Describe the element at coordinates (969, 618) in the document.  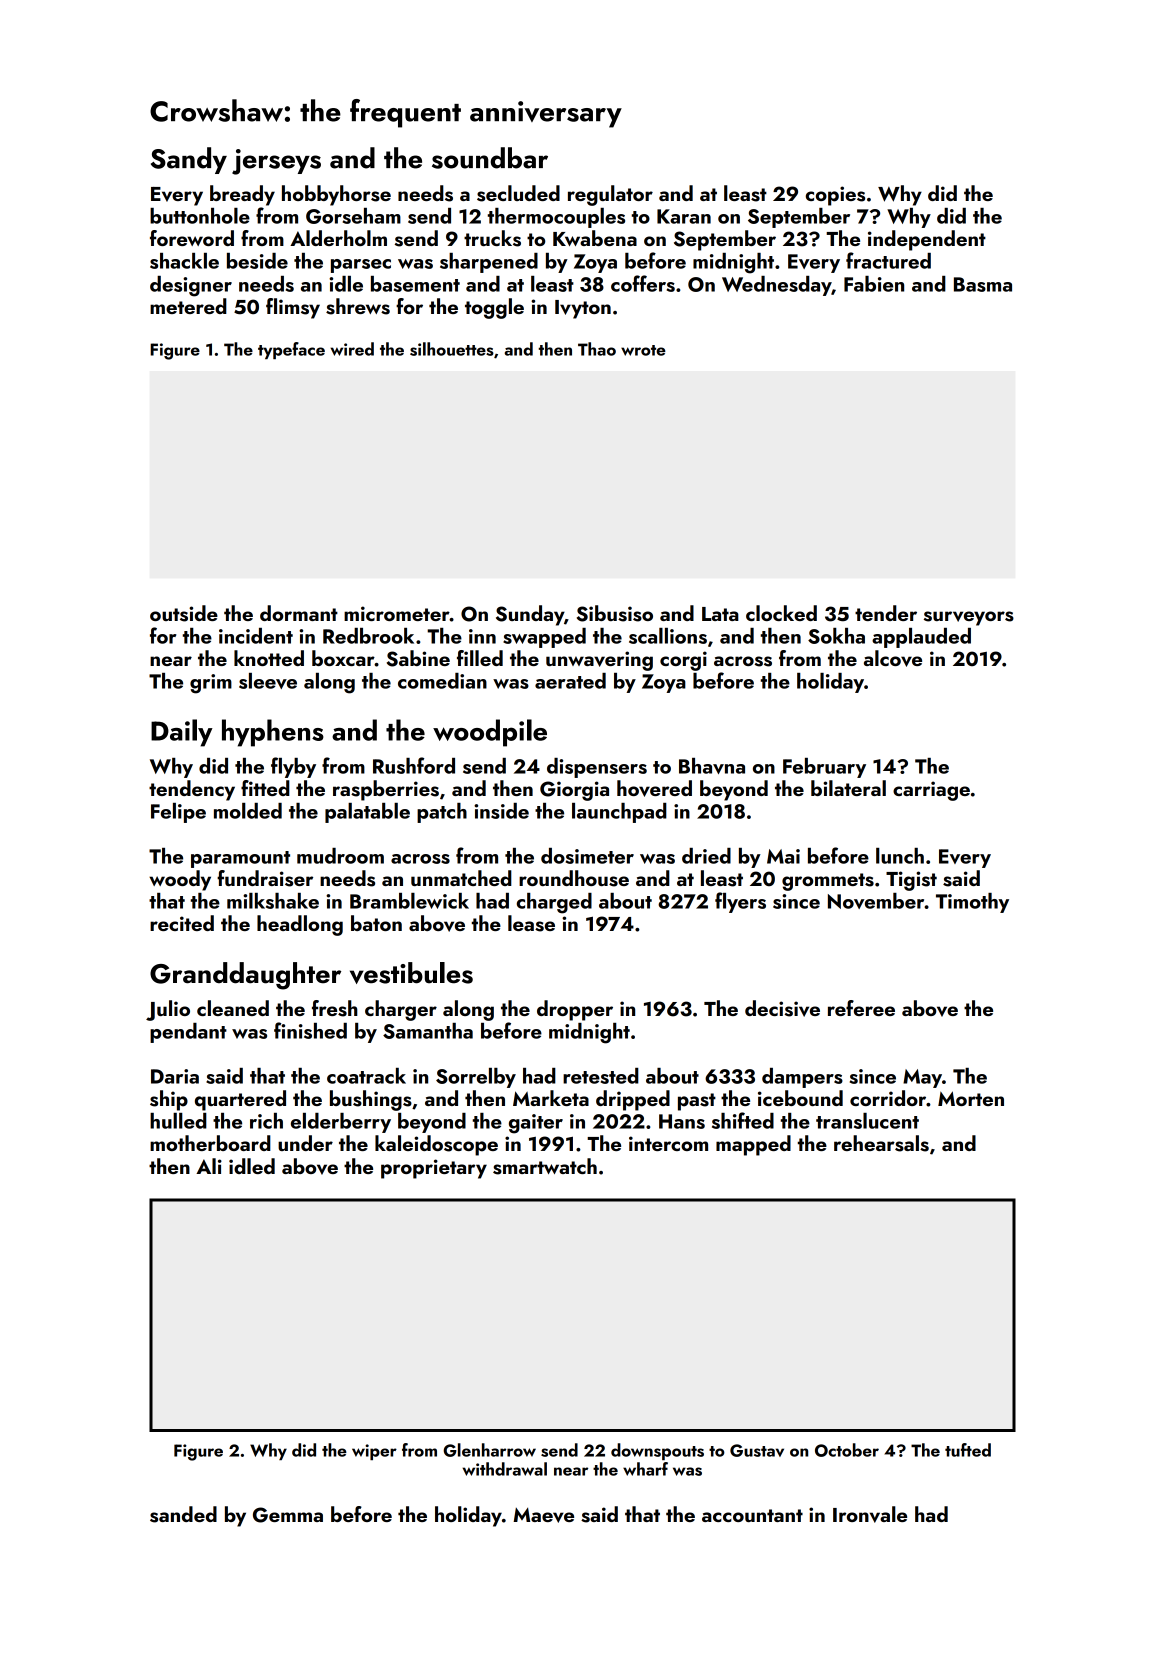
I see `surveyors` at that location.
